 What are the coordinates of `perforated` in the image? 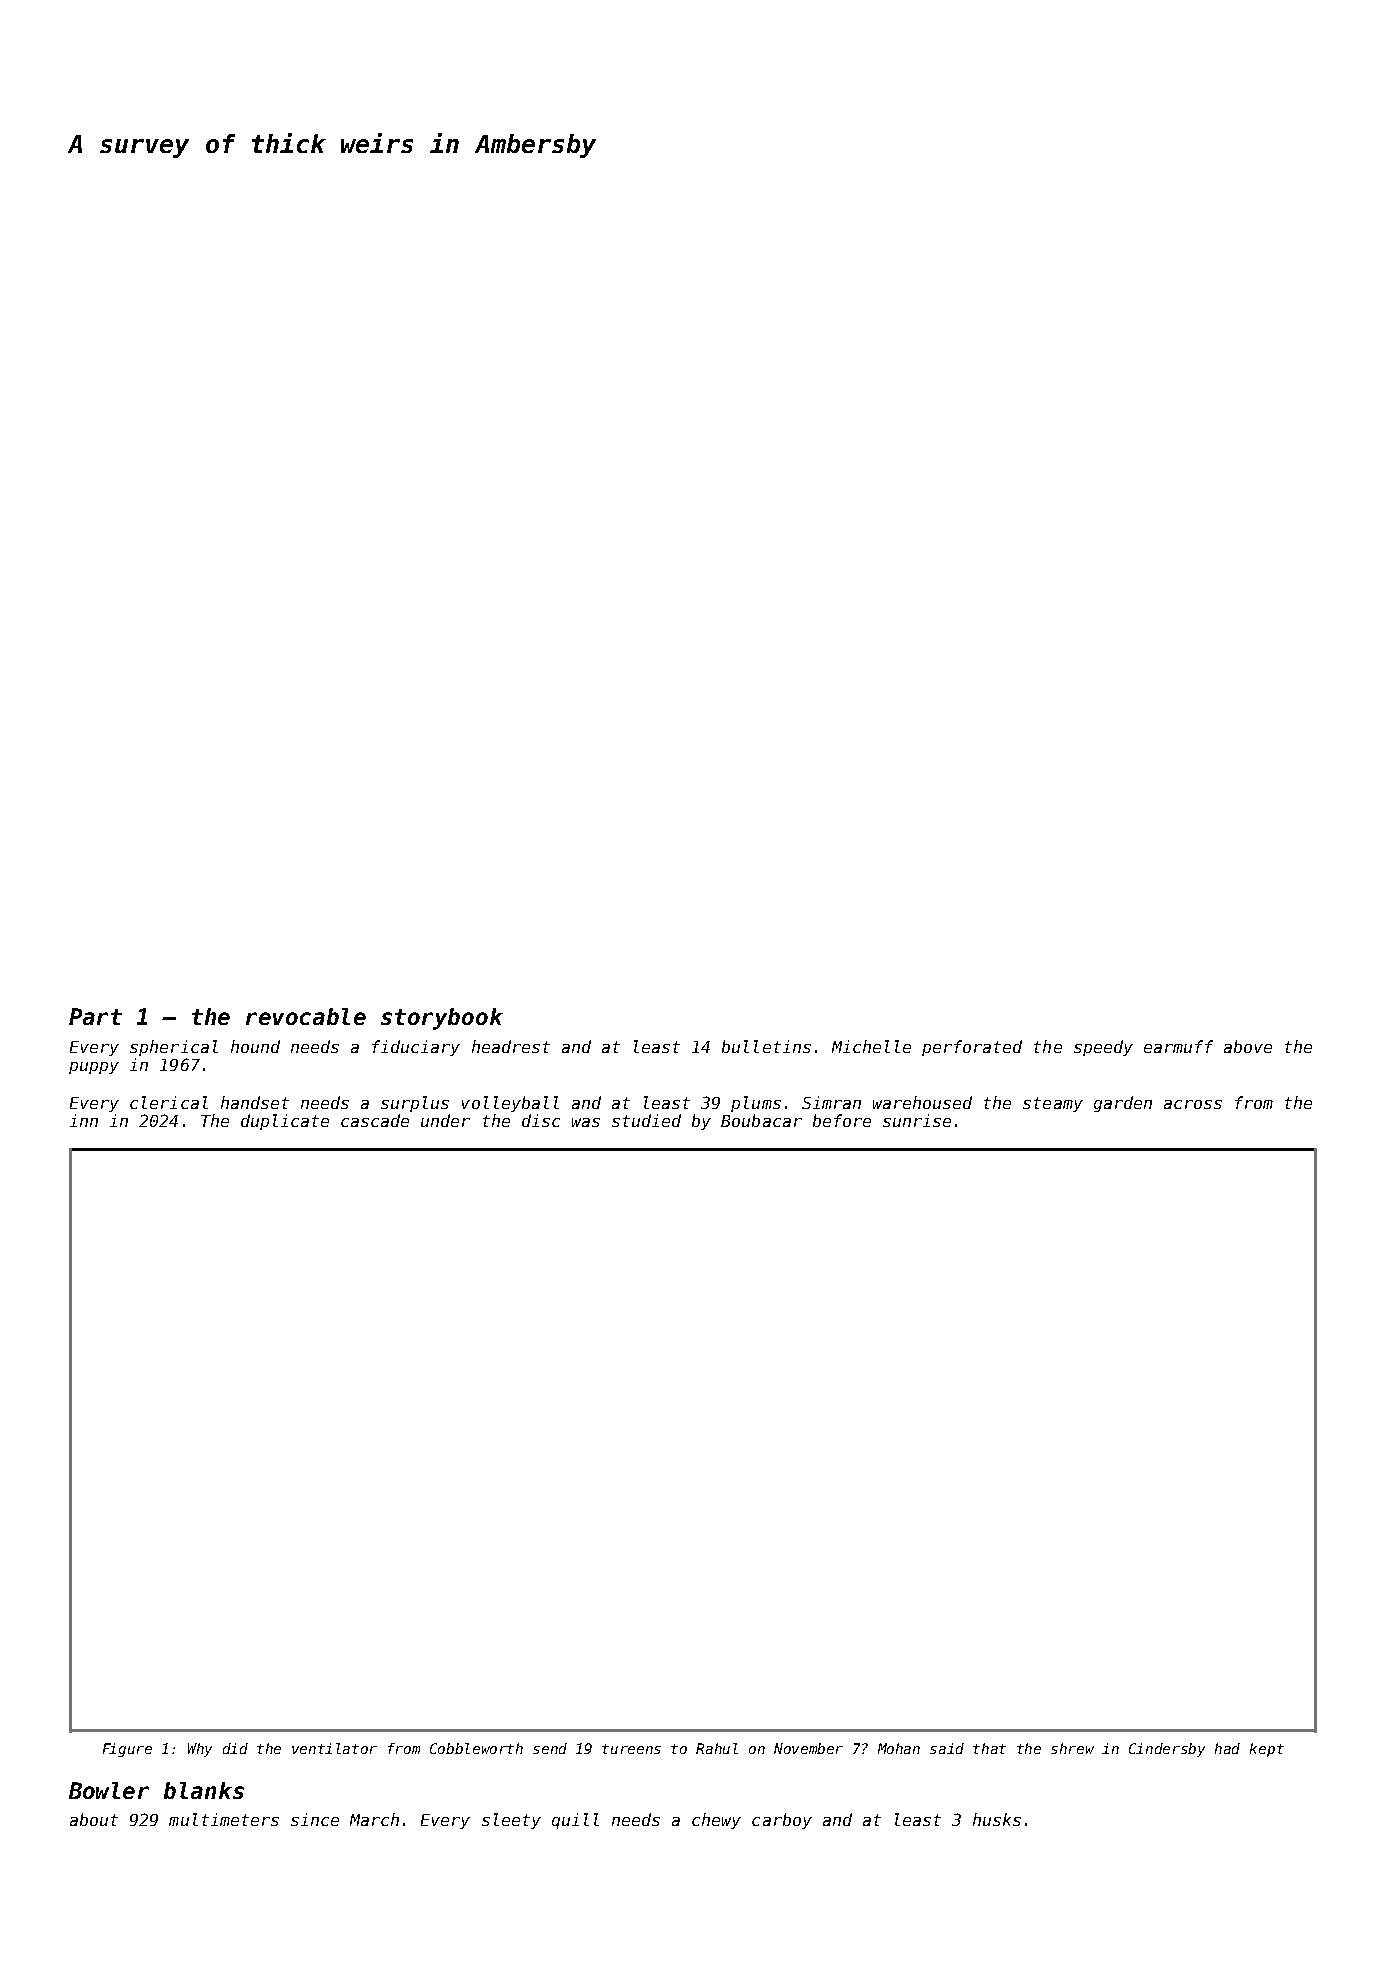 It's located at (972, 1048).
